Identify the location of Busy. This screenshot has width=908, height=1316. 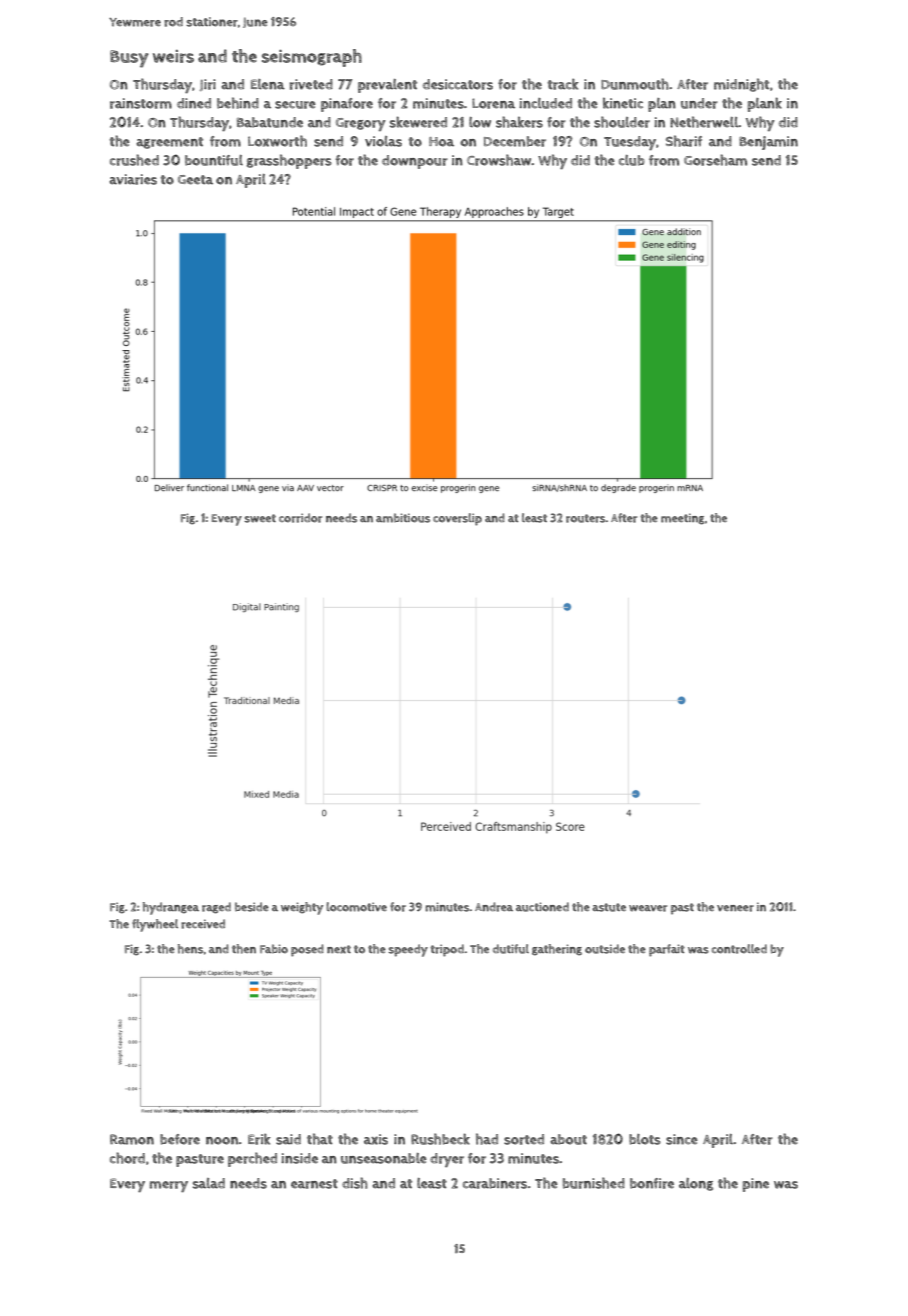
(129, 59).
